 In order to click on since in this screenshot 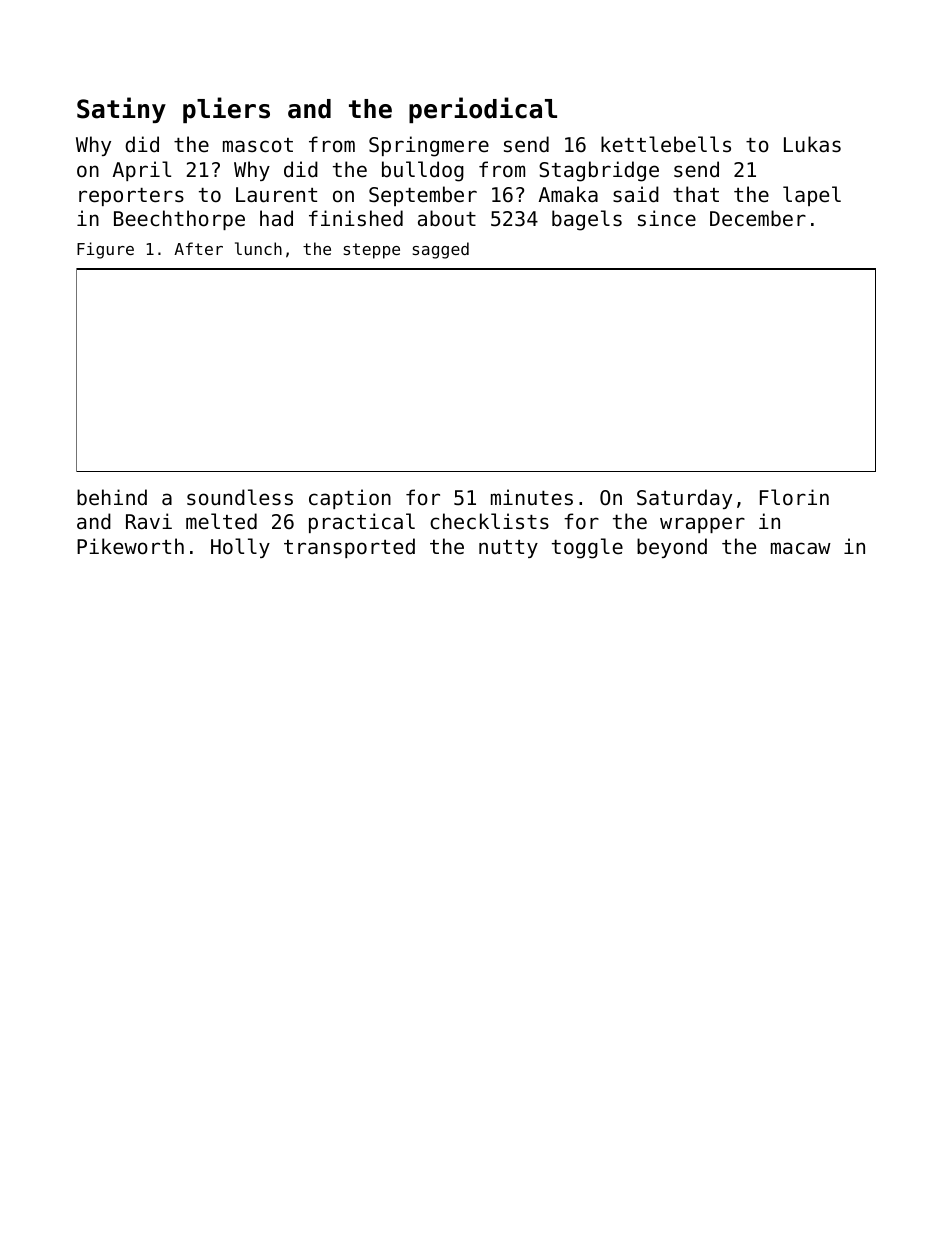, I will do `click(667, 218)`.
